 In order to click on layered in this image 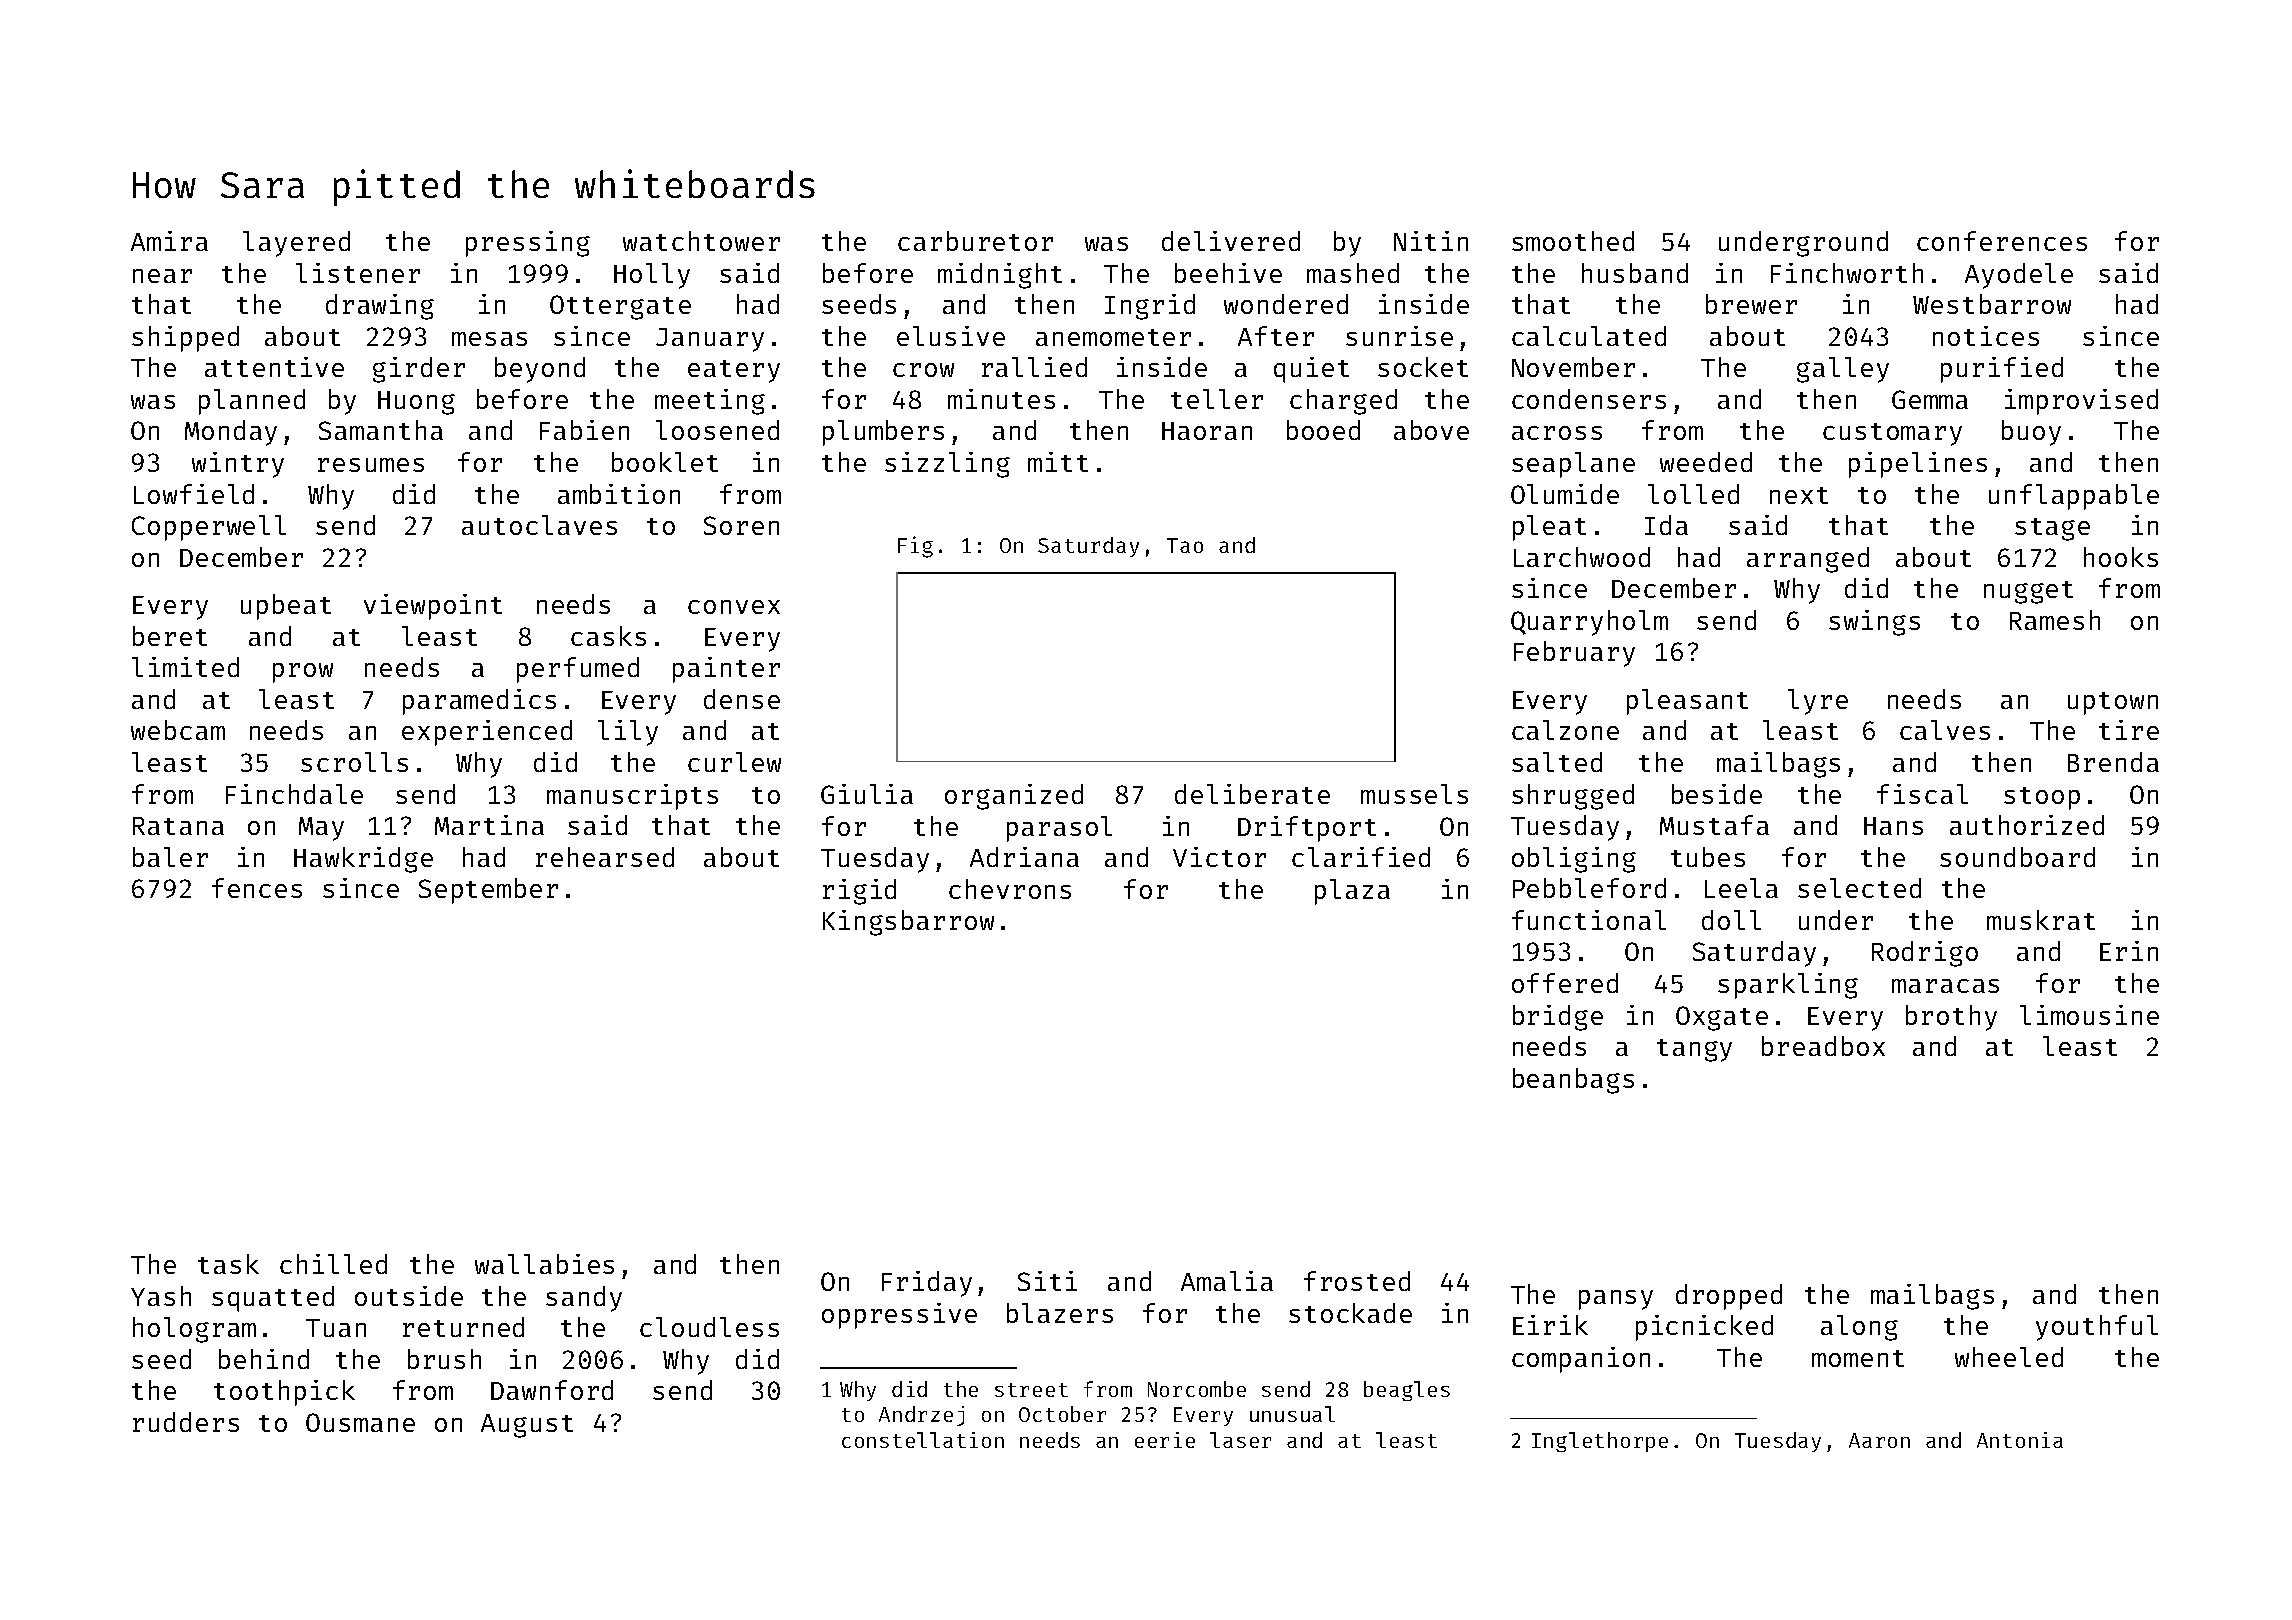, I will do `click(296, 244)`.
